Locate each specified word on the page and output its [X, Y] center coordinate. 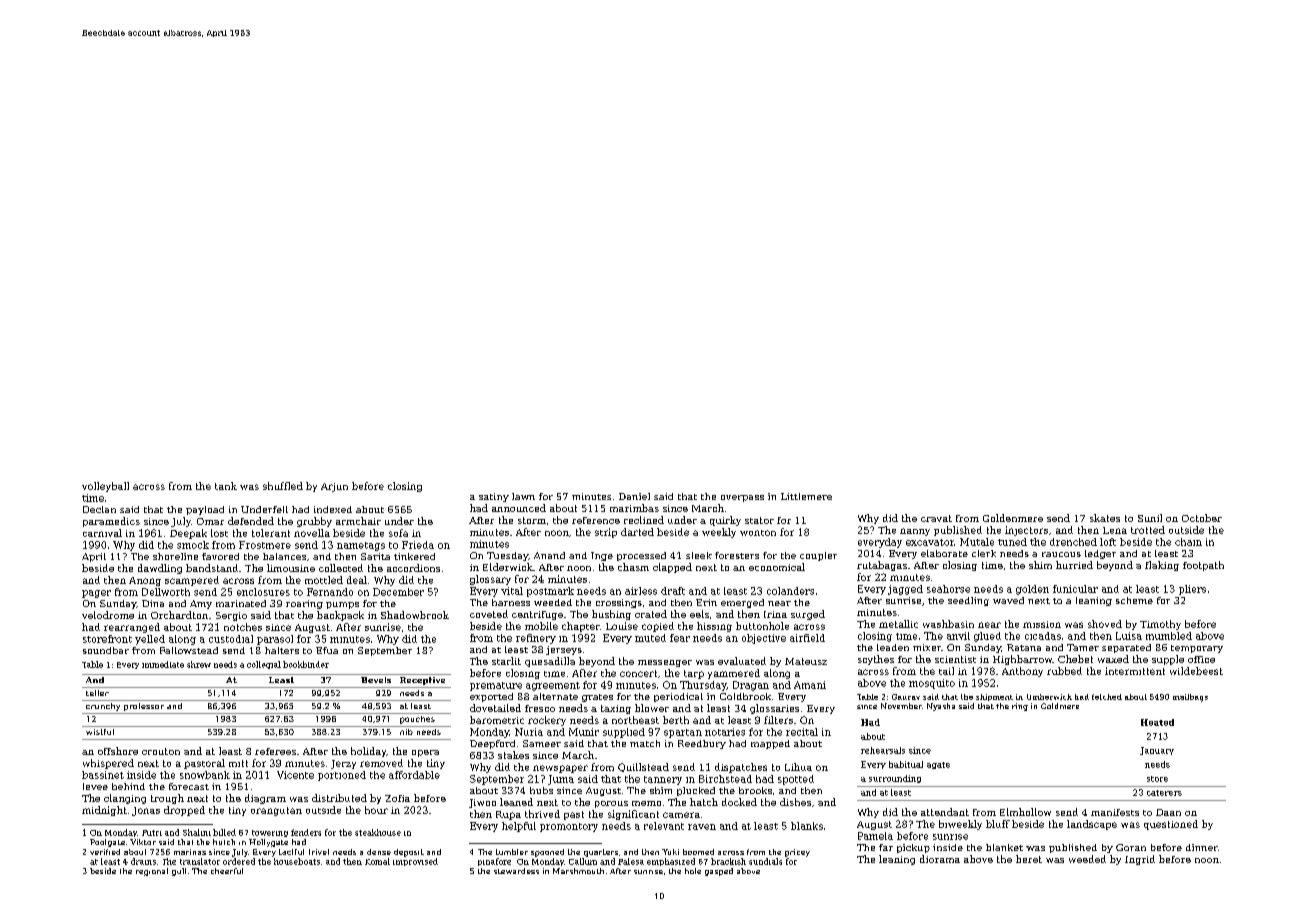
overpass [742, 498]
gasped [719, 872]
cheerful [227, 871]
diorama [940, 859]
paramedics [111, 522]
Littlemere [806, 496]
